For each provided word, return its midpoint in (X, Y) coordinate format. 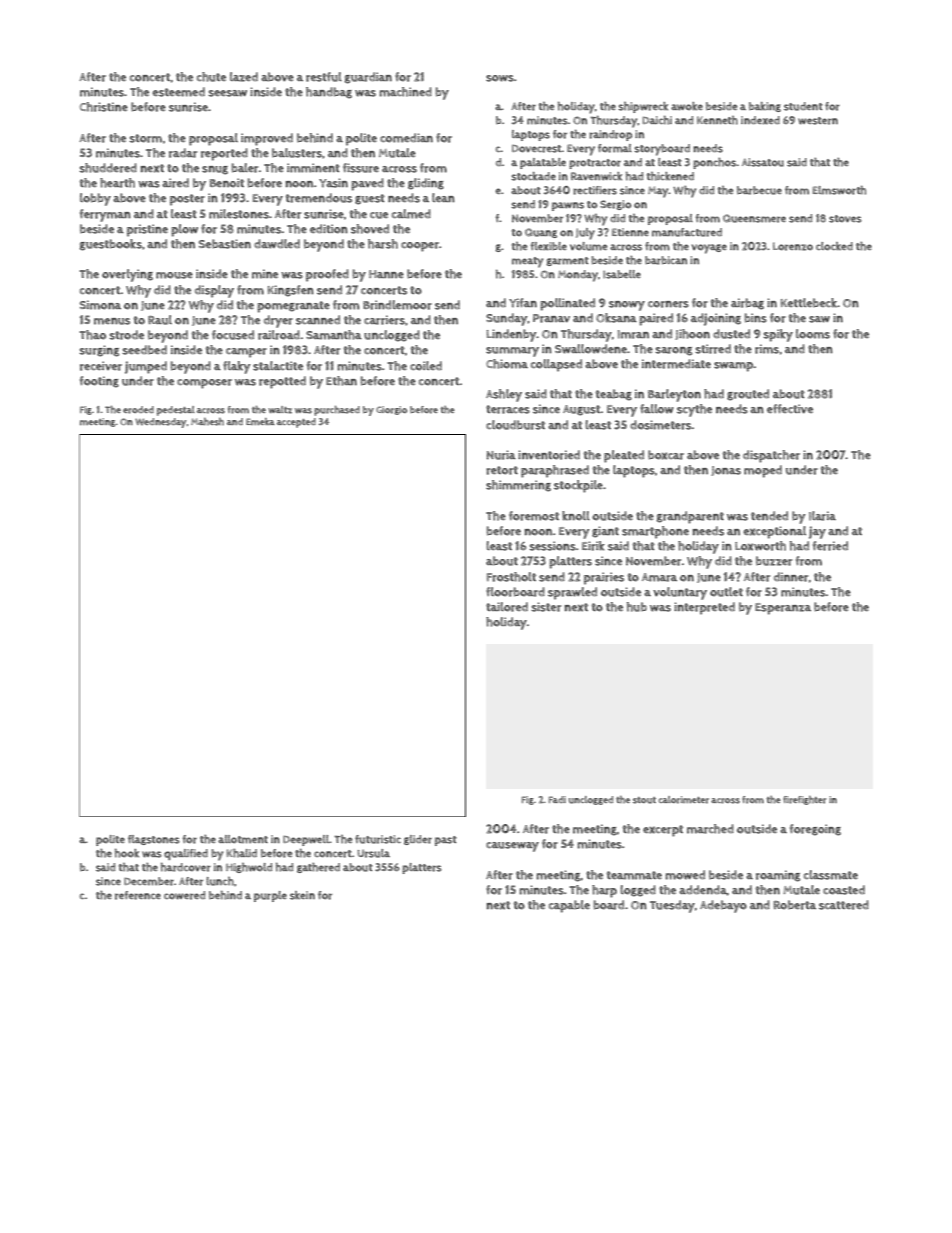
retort (502, 470)
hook (127, 853)
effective (790, 408)
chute (211, 77)
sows (500, 78)
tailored (507, 607)
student (803, 106)
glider (418, 840)
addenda (703, 890)
